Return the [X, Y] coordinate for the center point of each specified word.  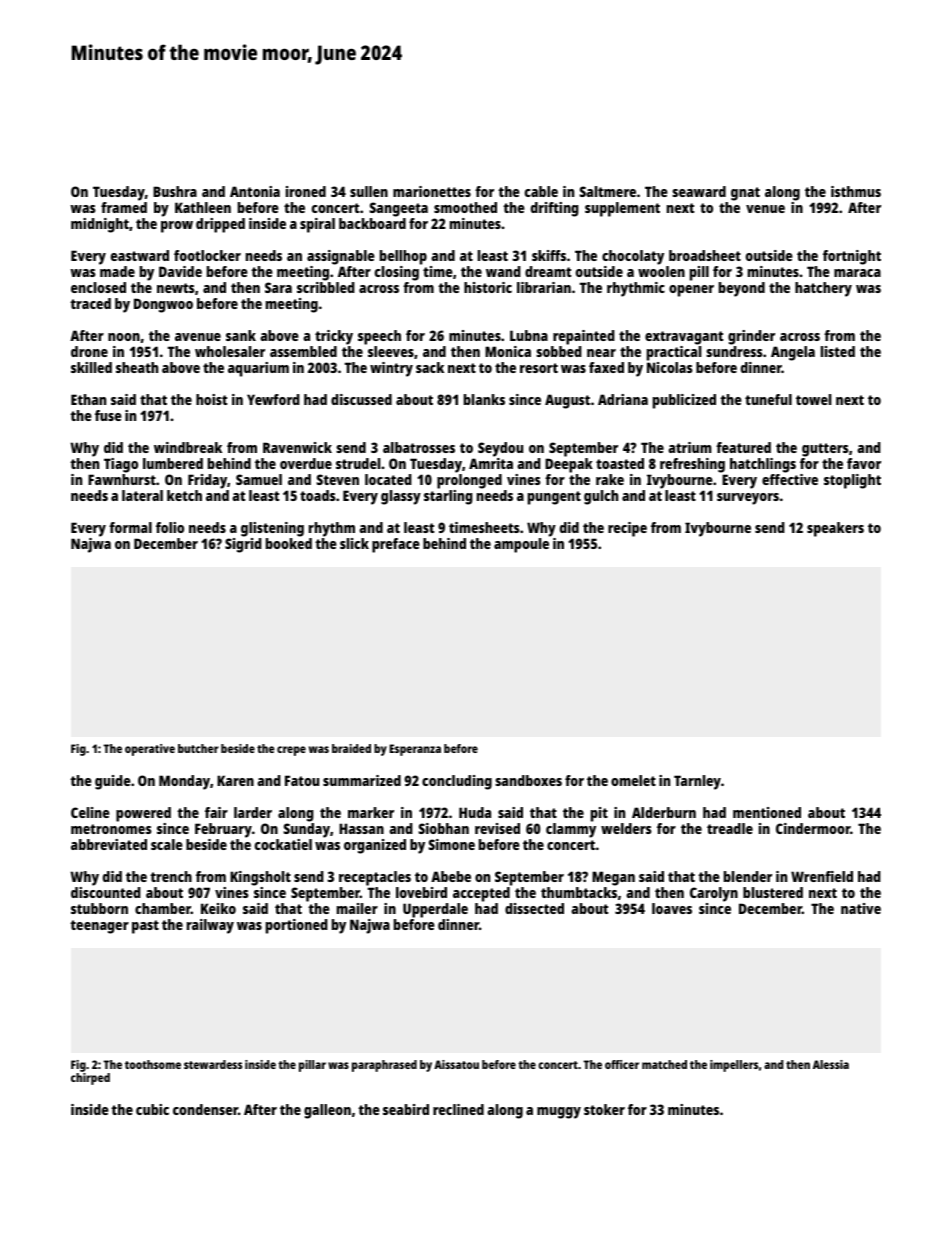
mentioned [767, 812]
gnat [745, 194]
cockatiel [283, 844]
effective [790, 479]
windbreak [188, 447]
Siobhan [443, 828]
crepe [291, 751]
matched [664, 1064]
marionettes [432, 191]
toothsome [153, 1064]
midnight [100, 225]
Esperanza [415, 750]
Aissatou [456, 1064]
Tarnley [697, 782]
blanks [484, 399]
